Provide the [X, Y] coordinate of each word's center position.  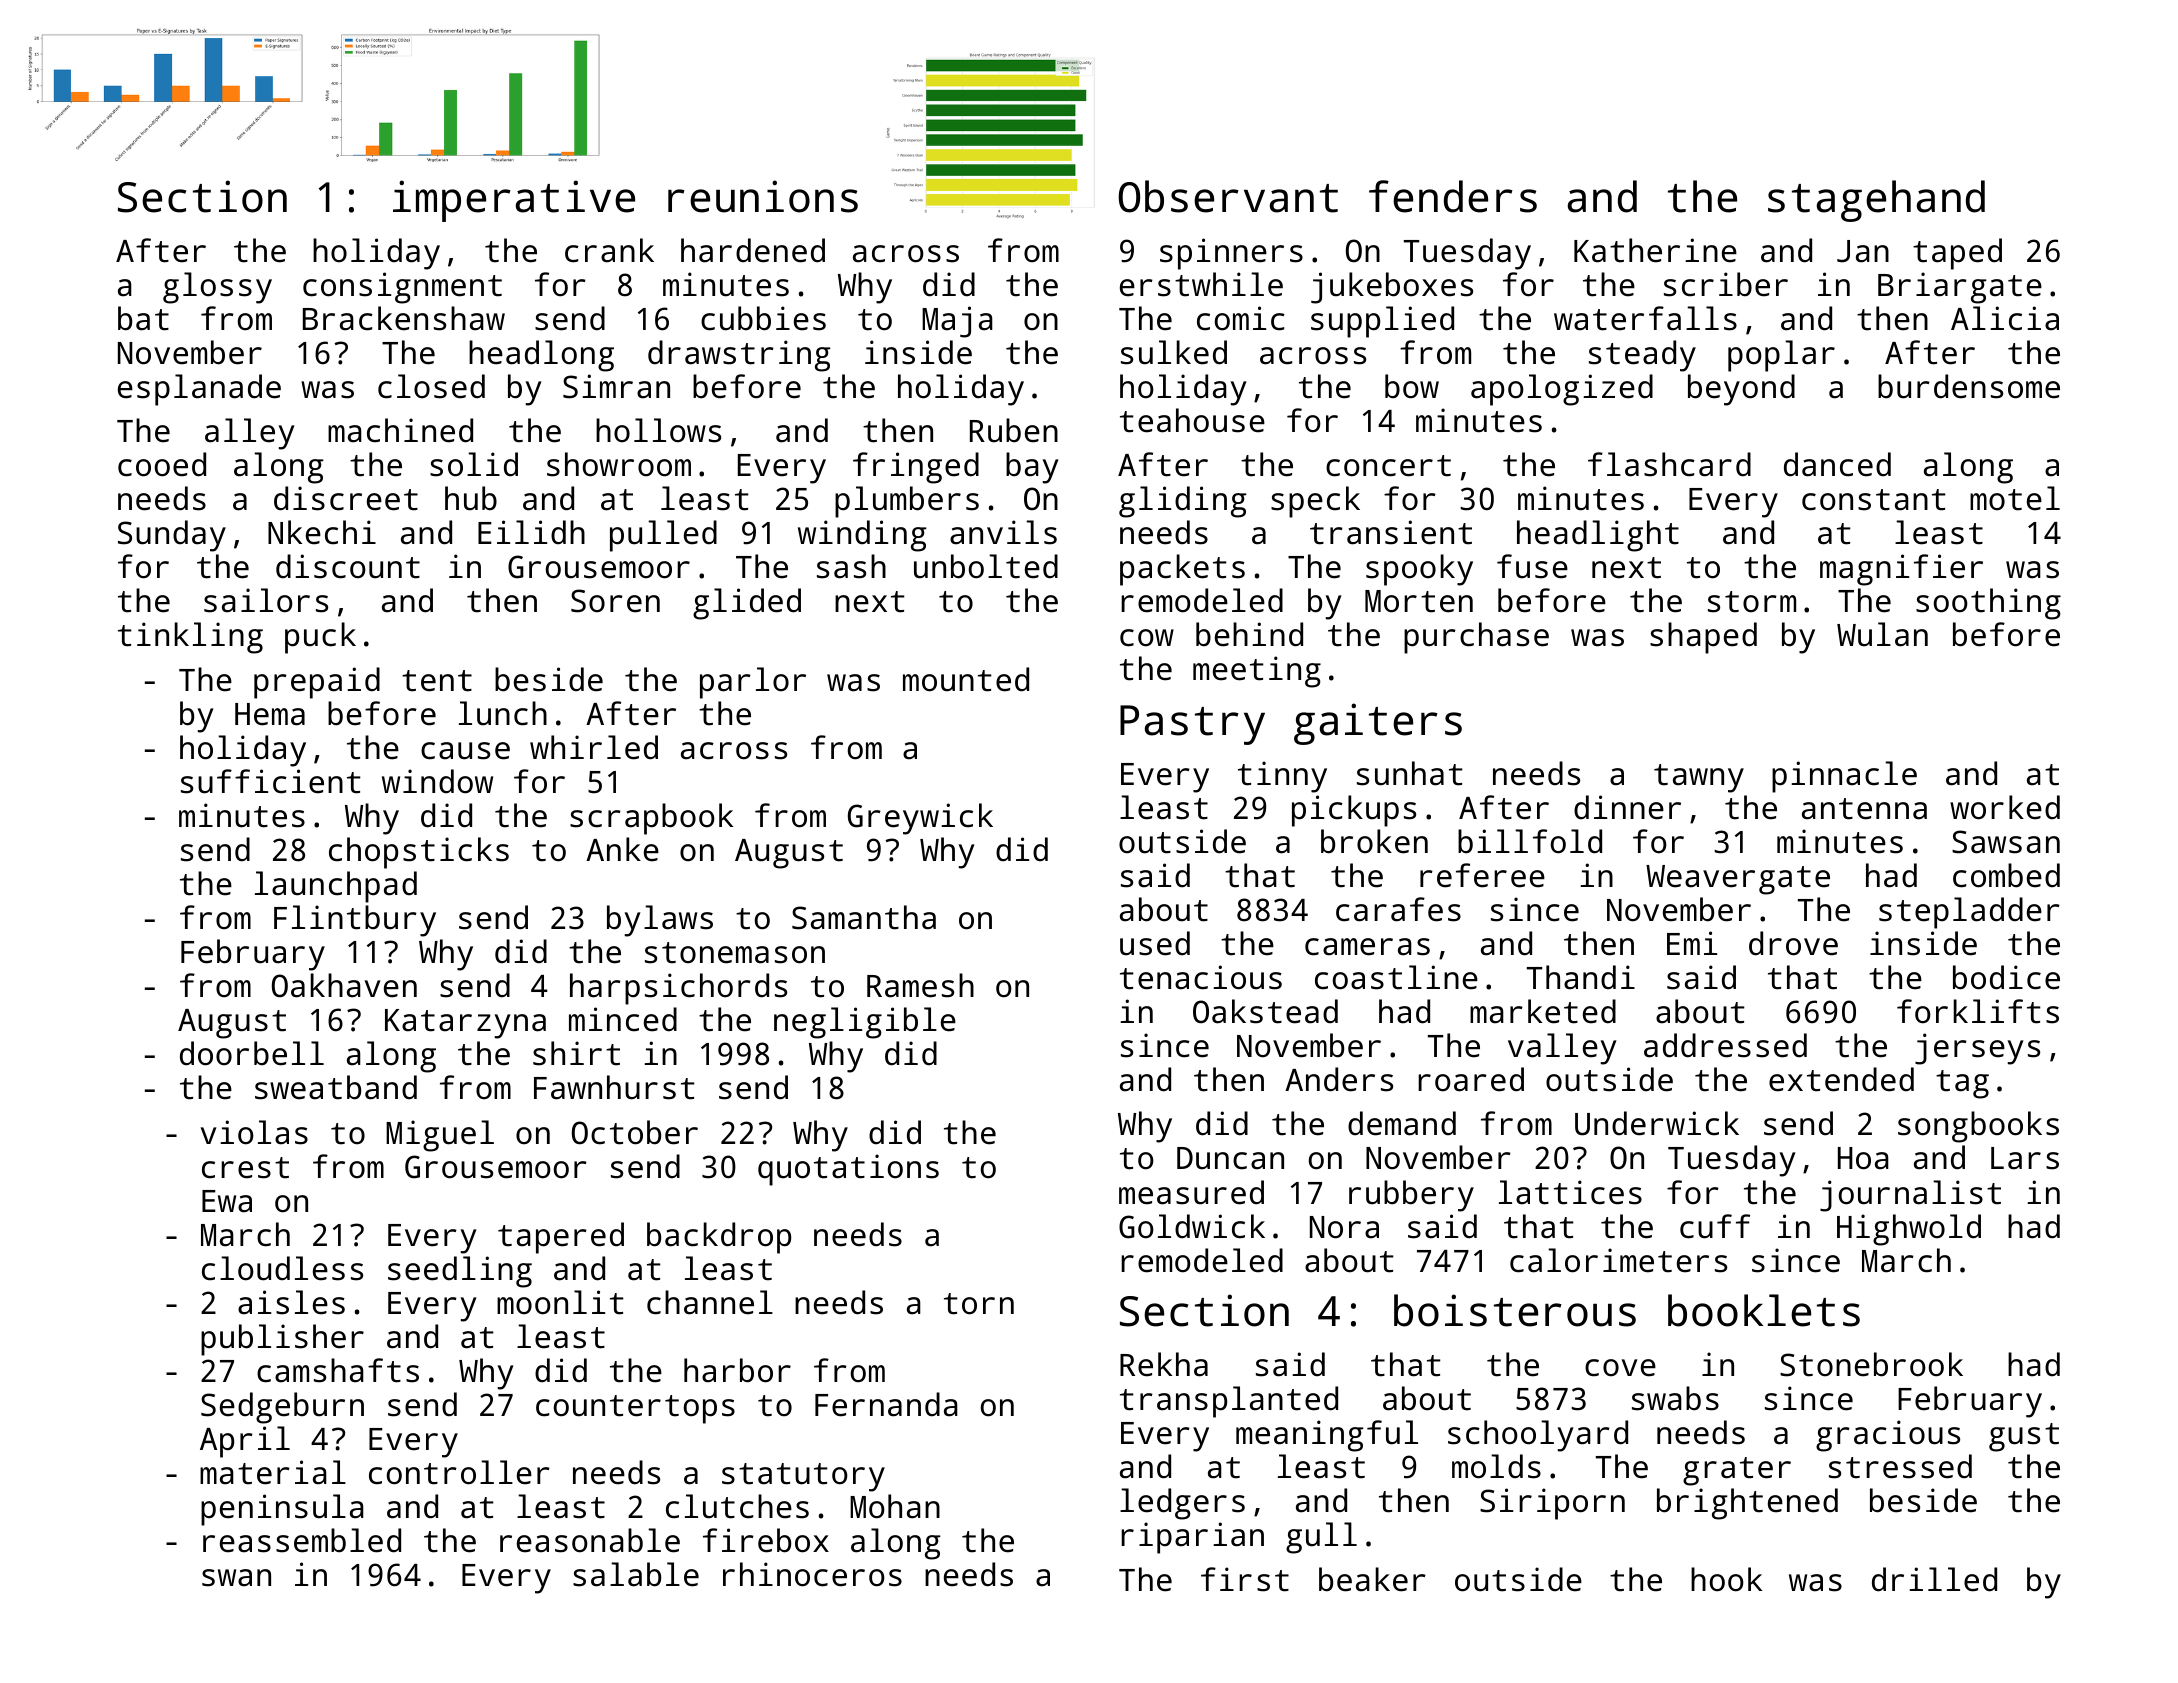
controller [459, 1472]
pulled [663, 536]
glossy [217, 288]
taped [1957, 254]
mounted [966, 679]
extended [1841, 1079]
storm [1752, 602]
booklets [1764, 1310]
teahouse [1192, 420]
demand [1402, 1123]
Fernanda [886, 1404]
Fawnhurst [614, 1087]
